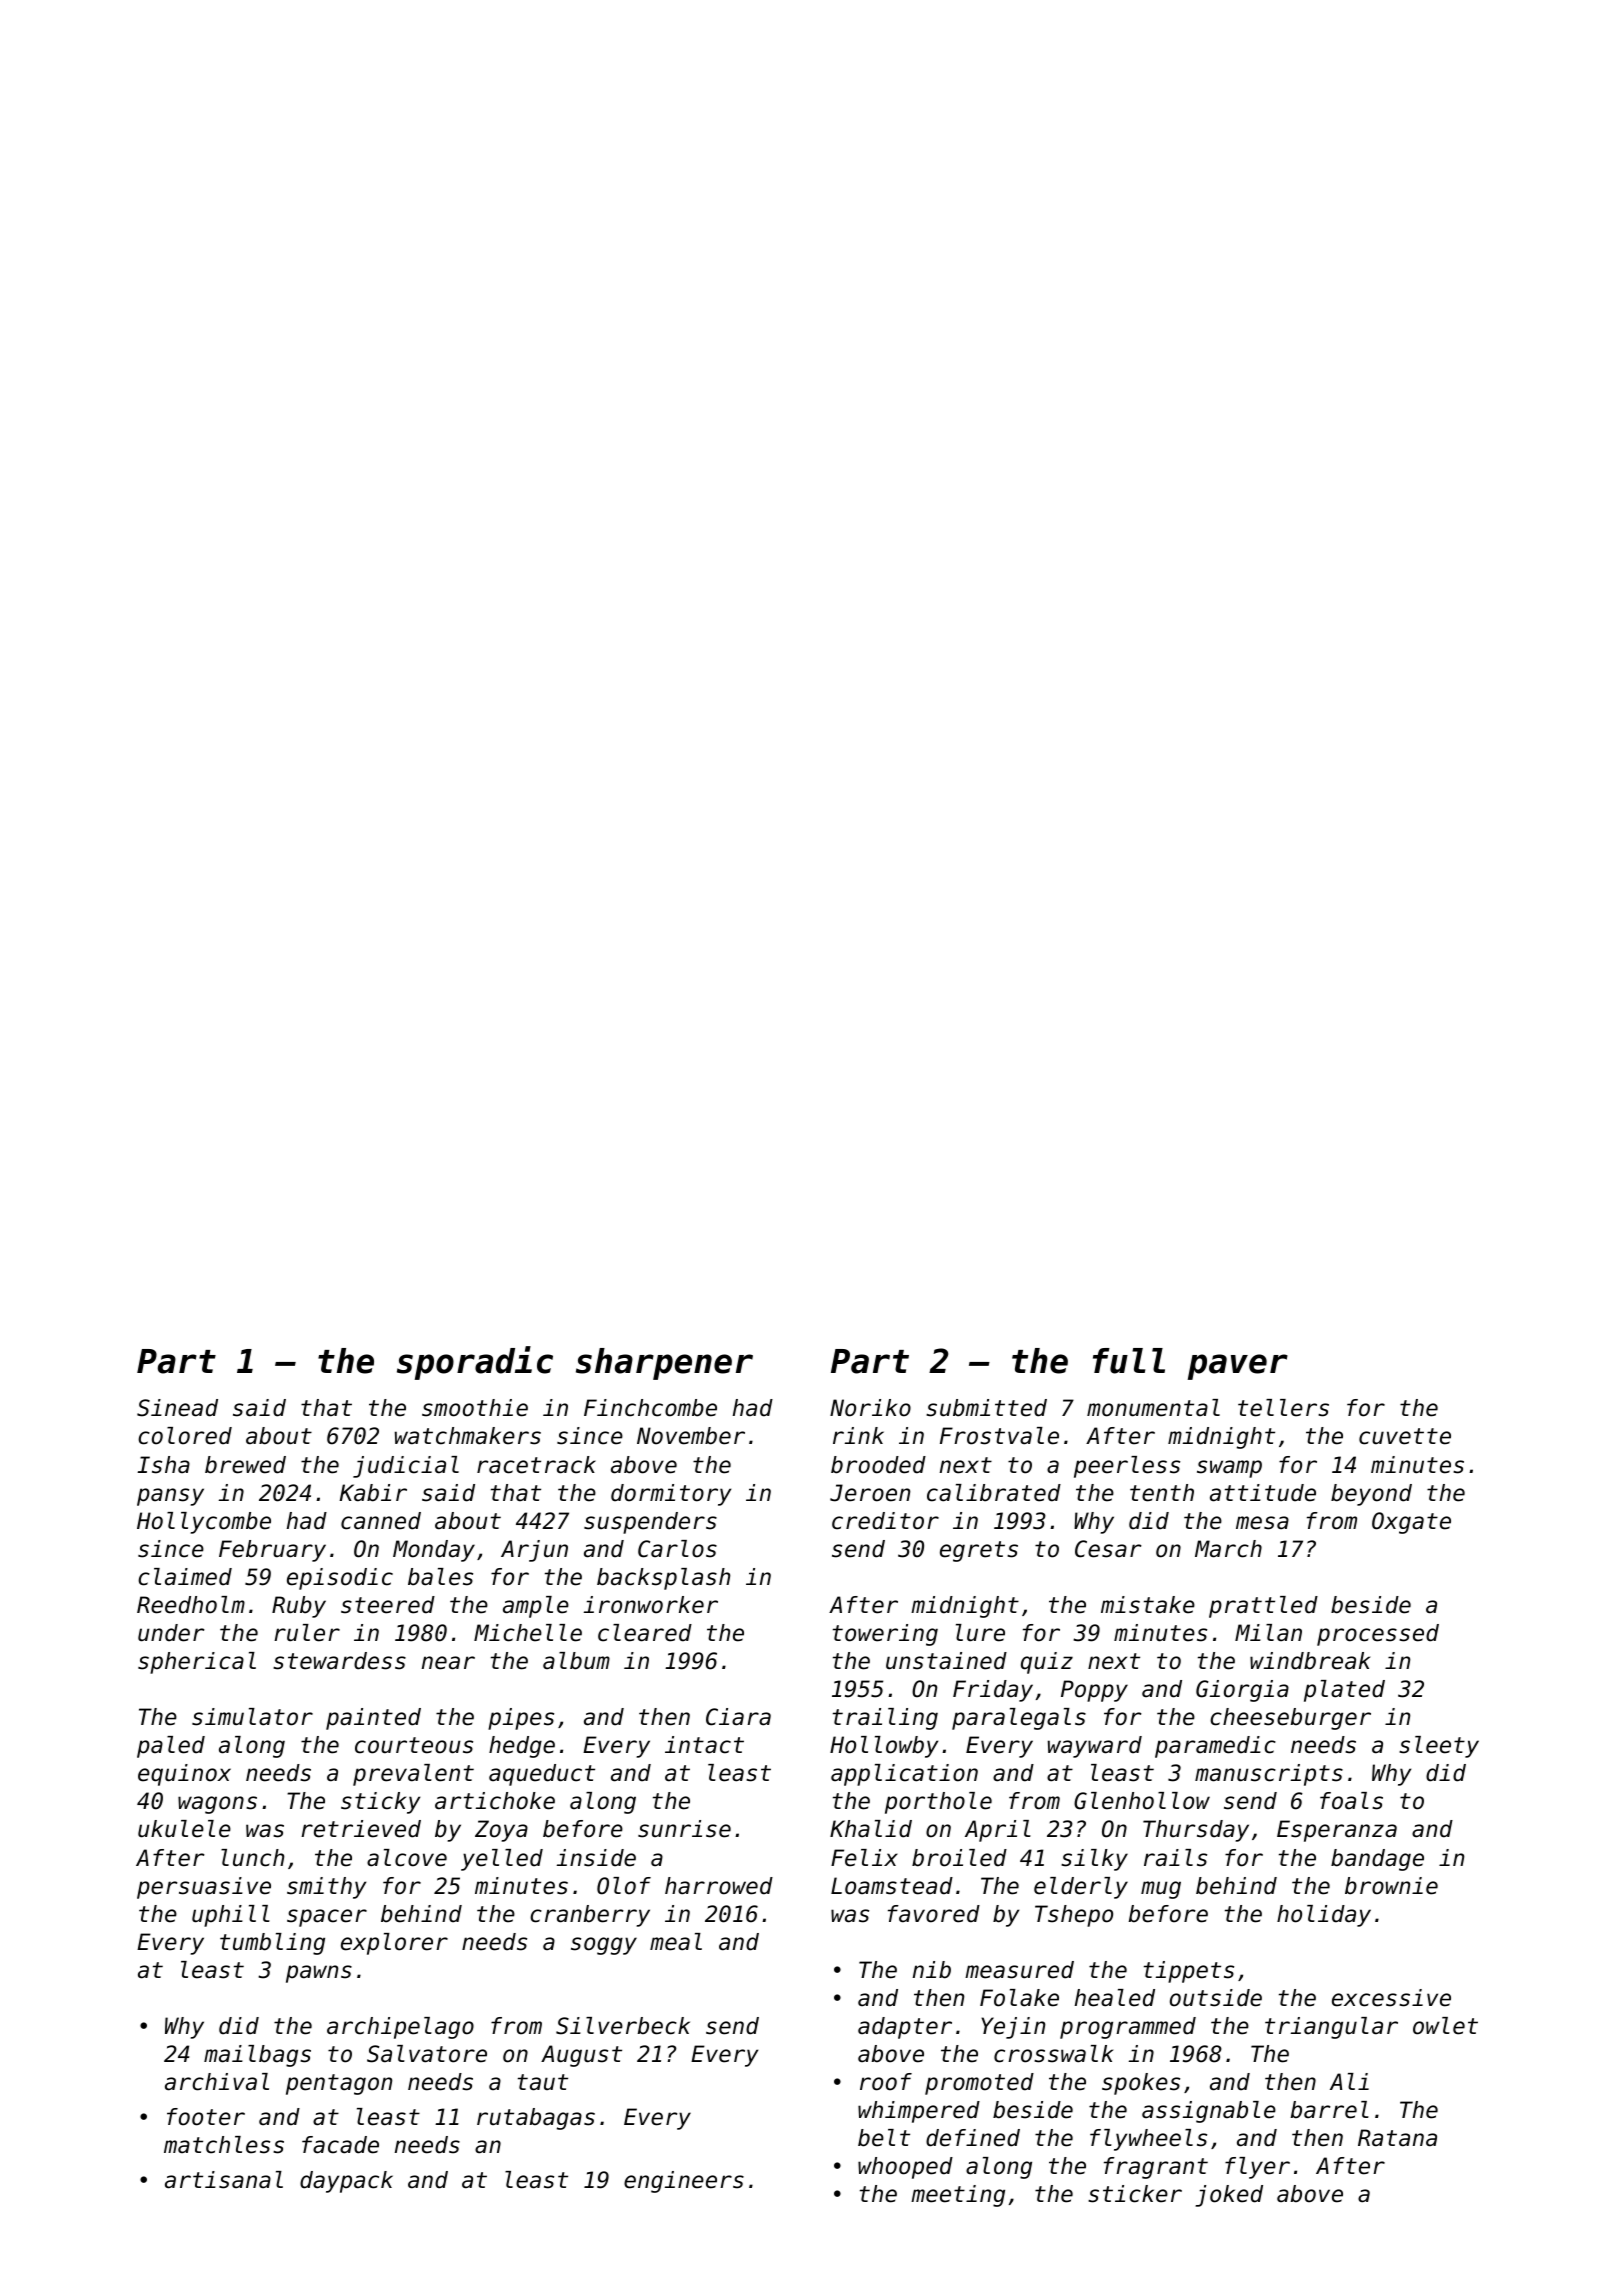  Describe the element at coordinates (684, 2182) in the screenshot. I see `engineers` at that location.
